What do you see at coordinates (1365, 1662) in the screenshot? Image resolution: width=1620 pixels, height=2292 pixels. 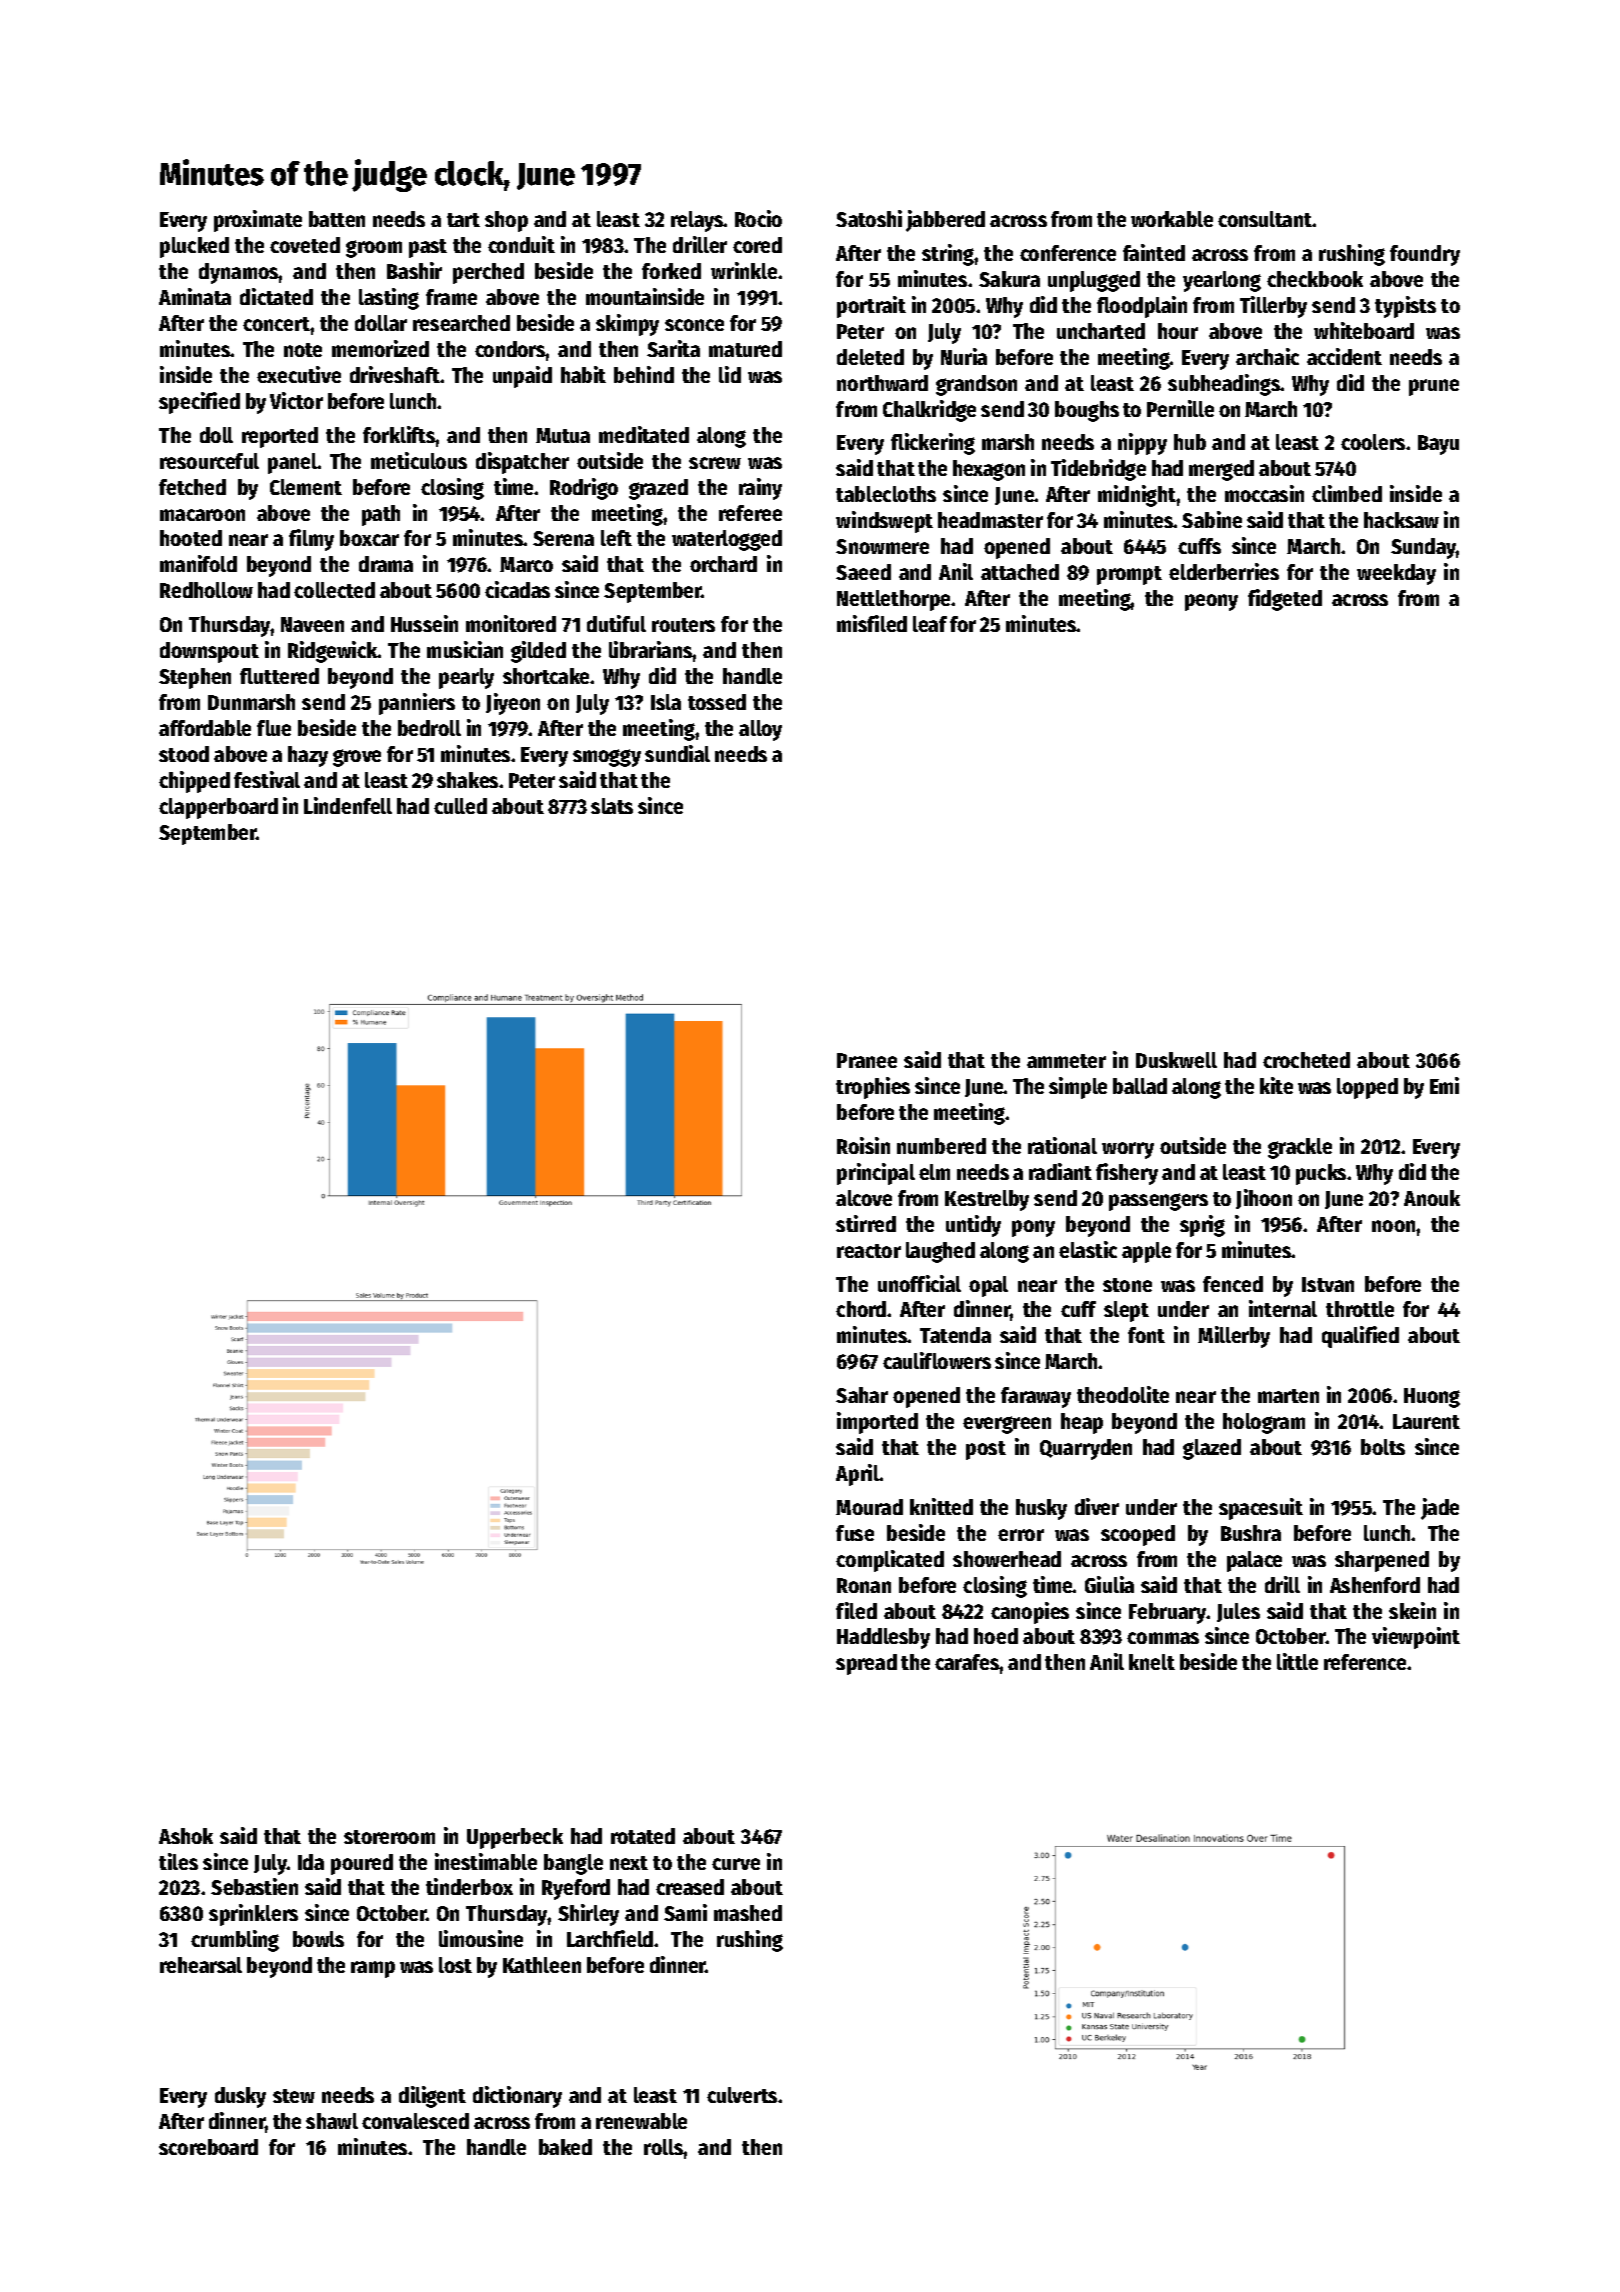 I see `reference` at bounding box center [1365, 1662].
